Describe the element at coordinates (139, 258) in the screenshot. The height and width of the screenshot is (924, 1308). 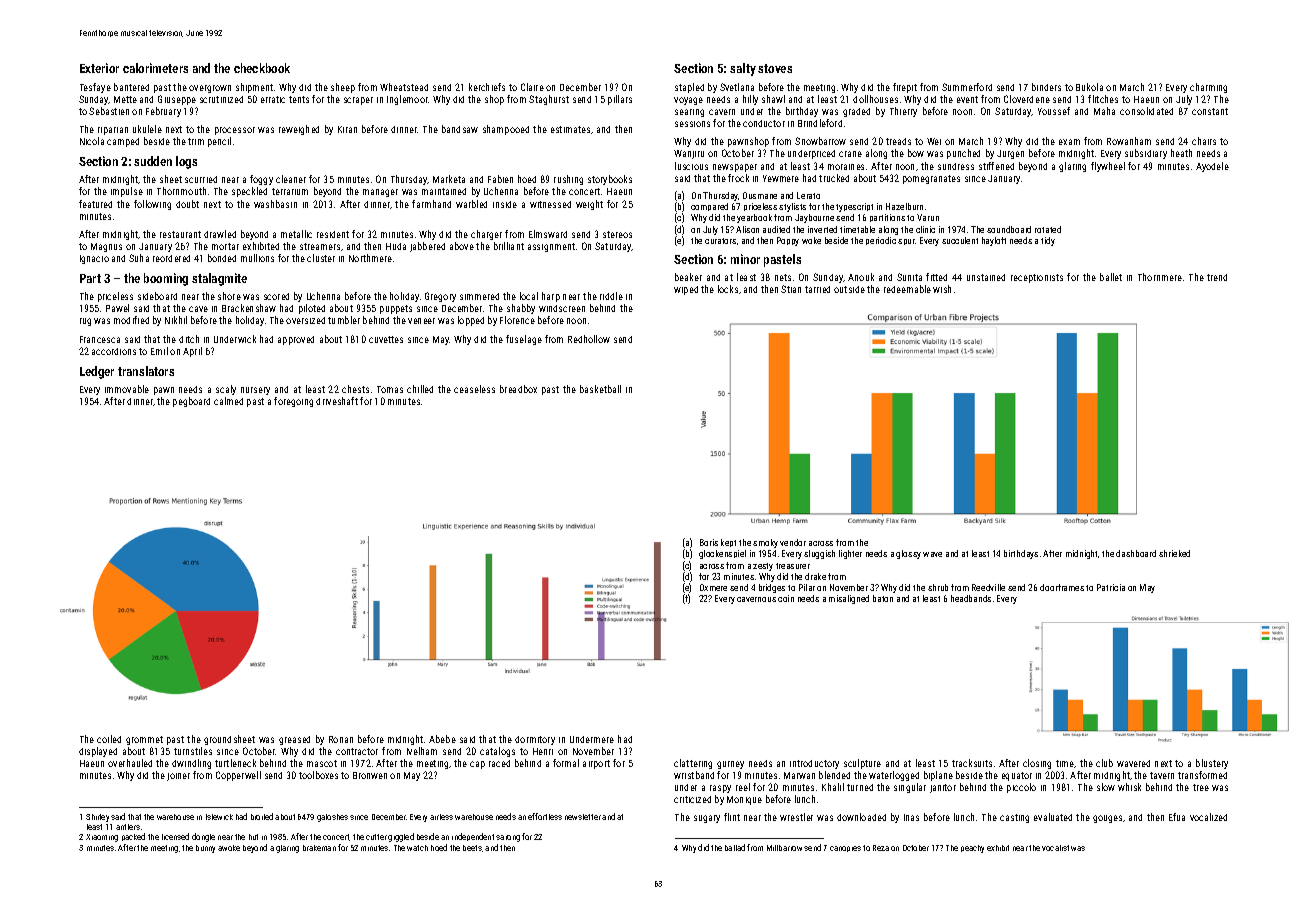
I see `Suha` at that location.
